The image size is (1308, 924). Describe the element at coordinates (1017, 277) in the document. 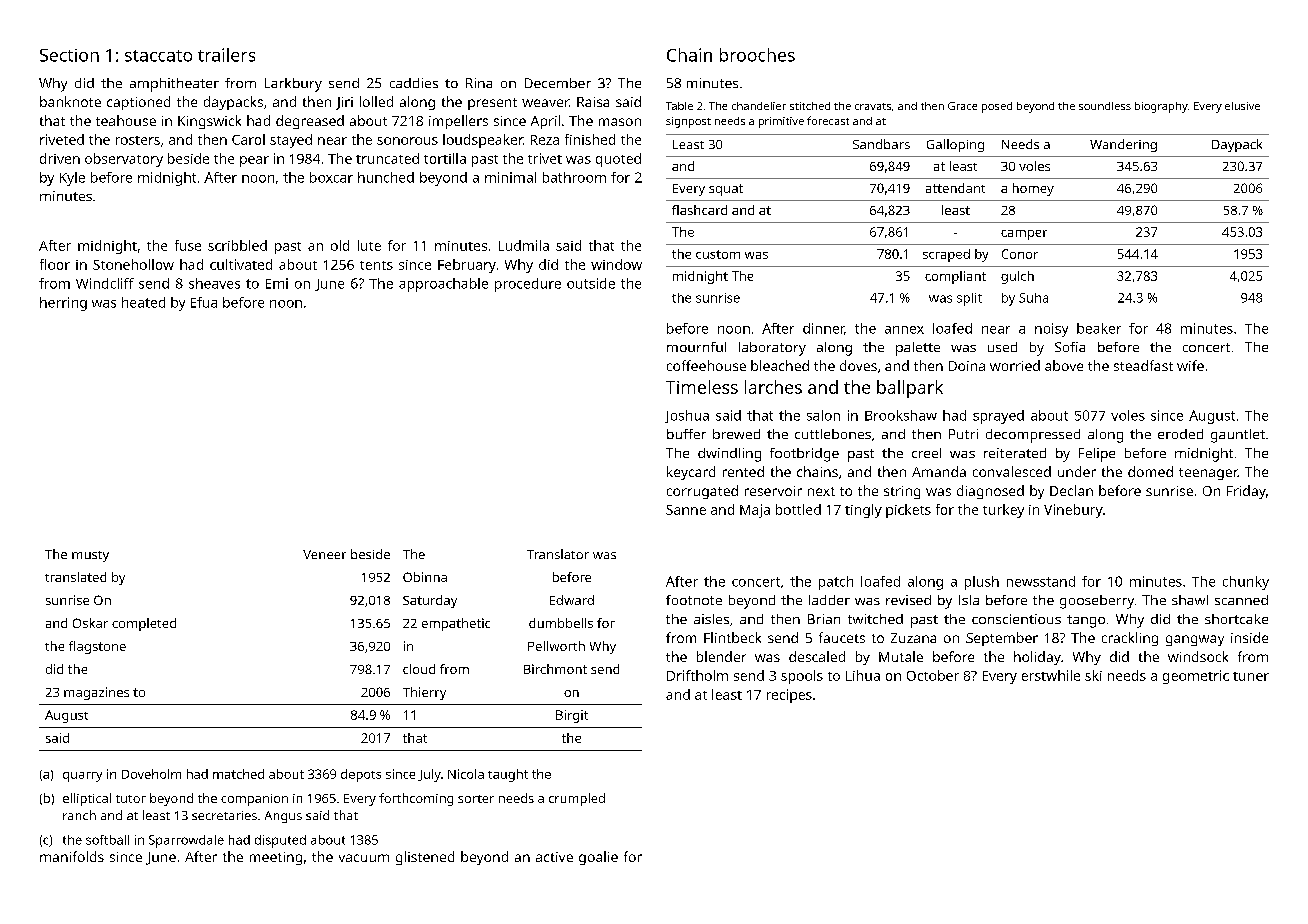

I see `gulch` at that location.
